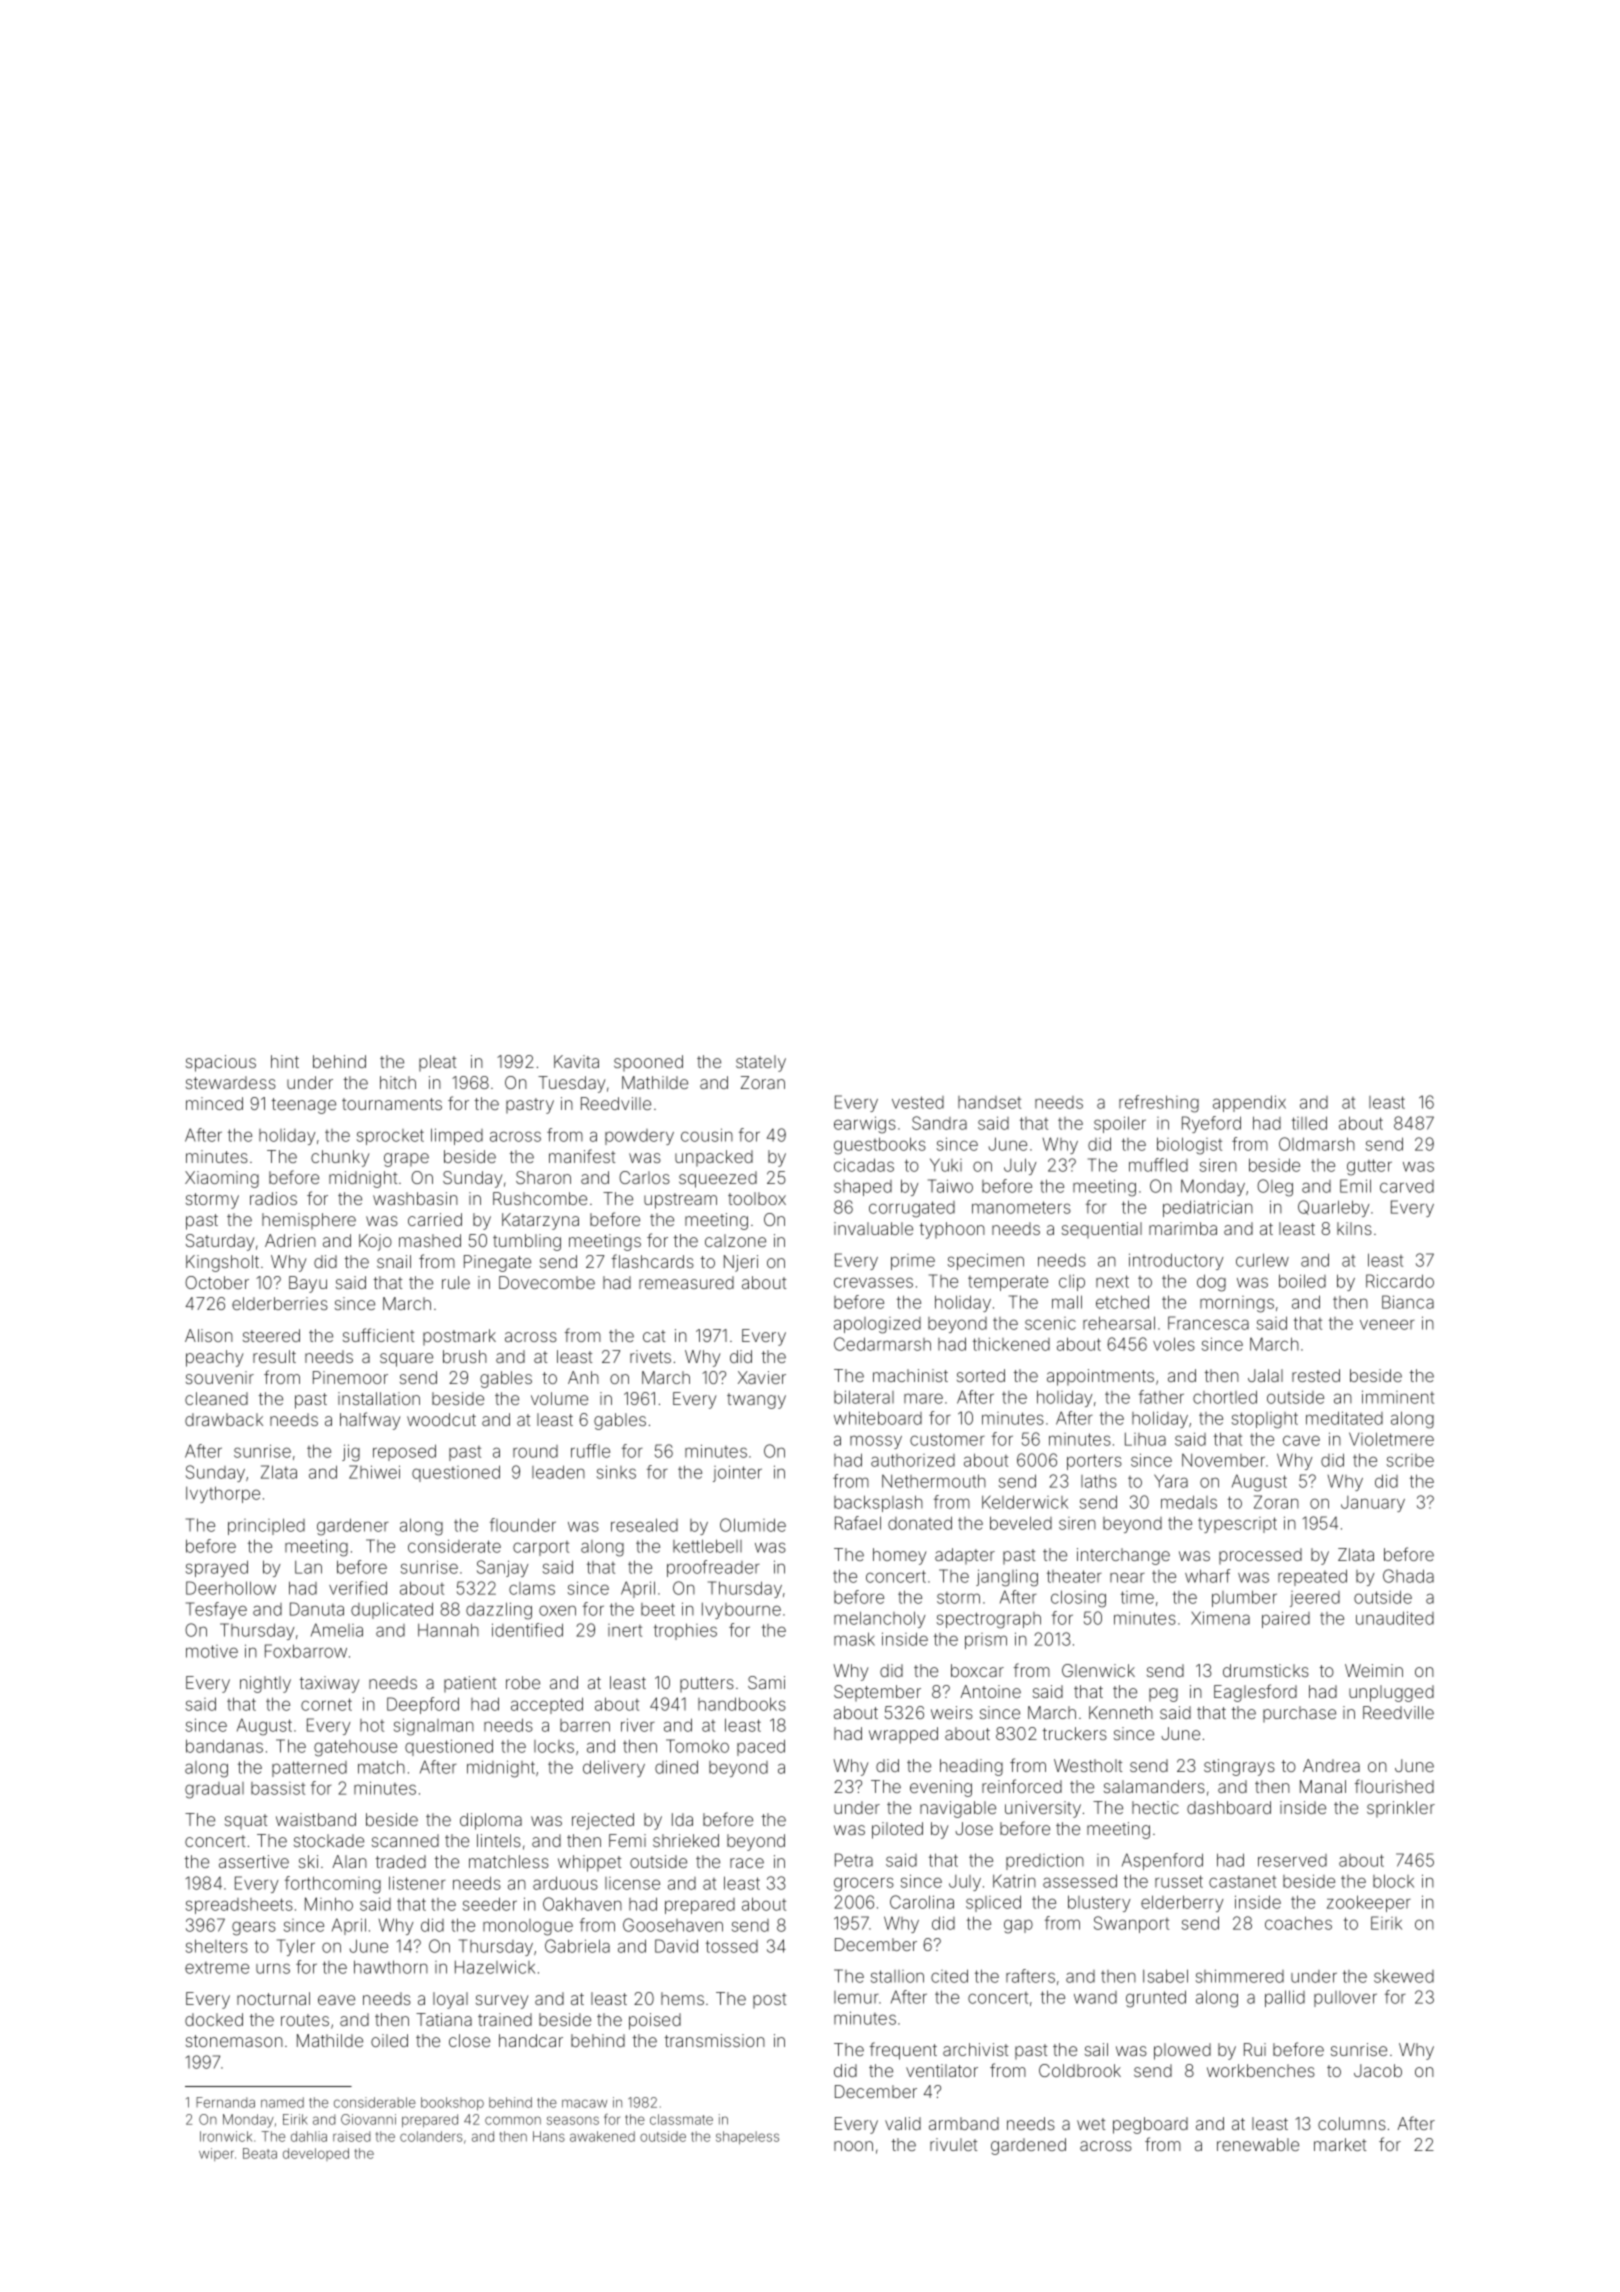  Describe the element at coordinates (554, 1746) in the screenshot. I see `locks` at that location.
